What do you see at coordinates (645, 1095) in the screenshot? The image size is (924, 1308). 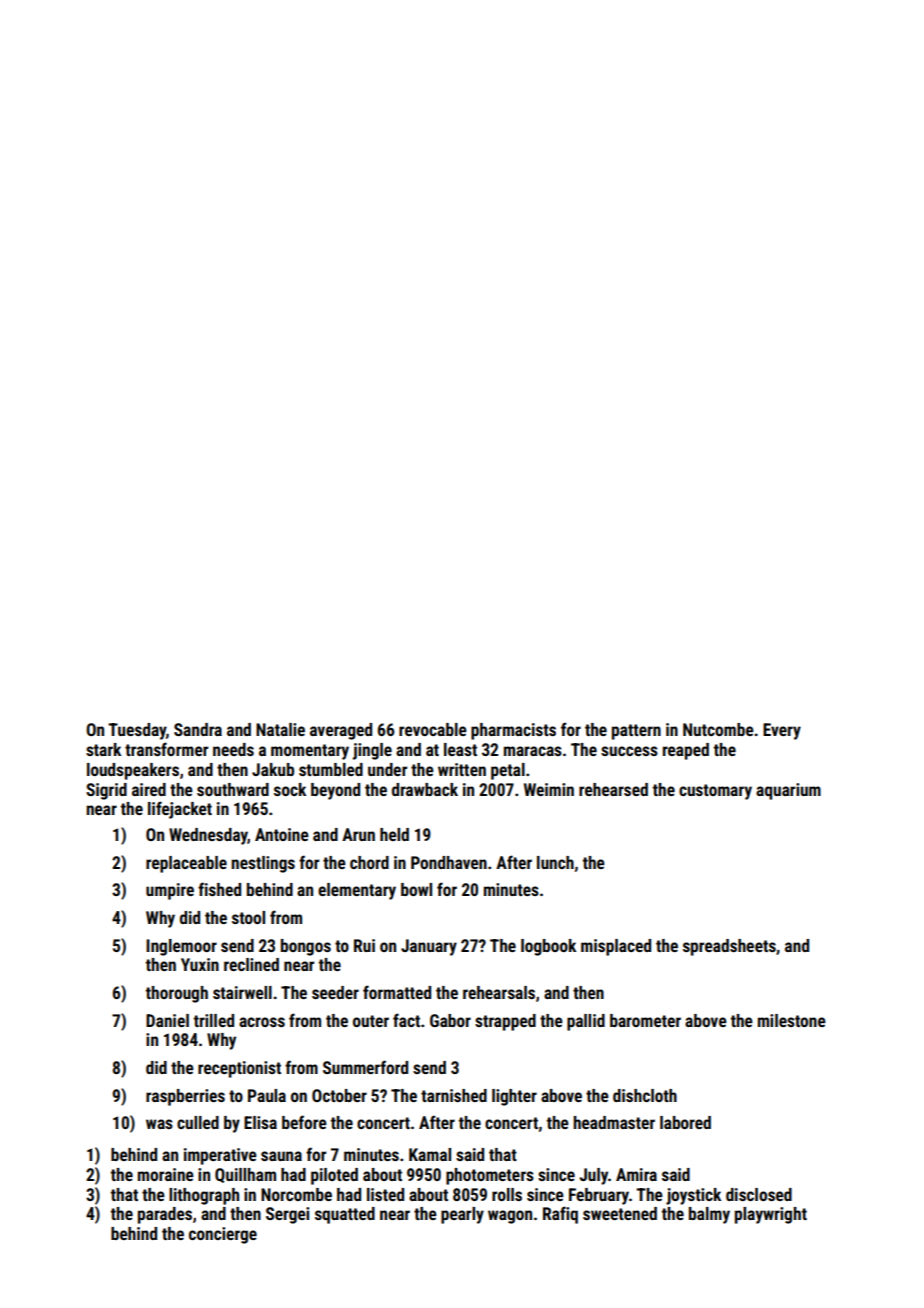 I see `dishcloth` at bounding box center [645, 1095].
